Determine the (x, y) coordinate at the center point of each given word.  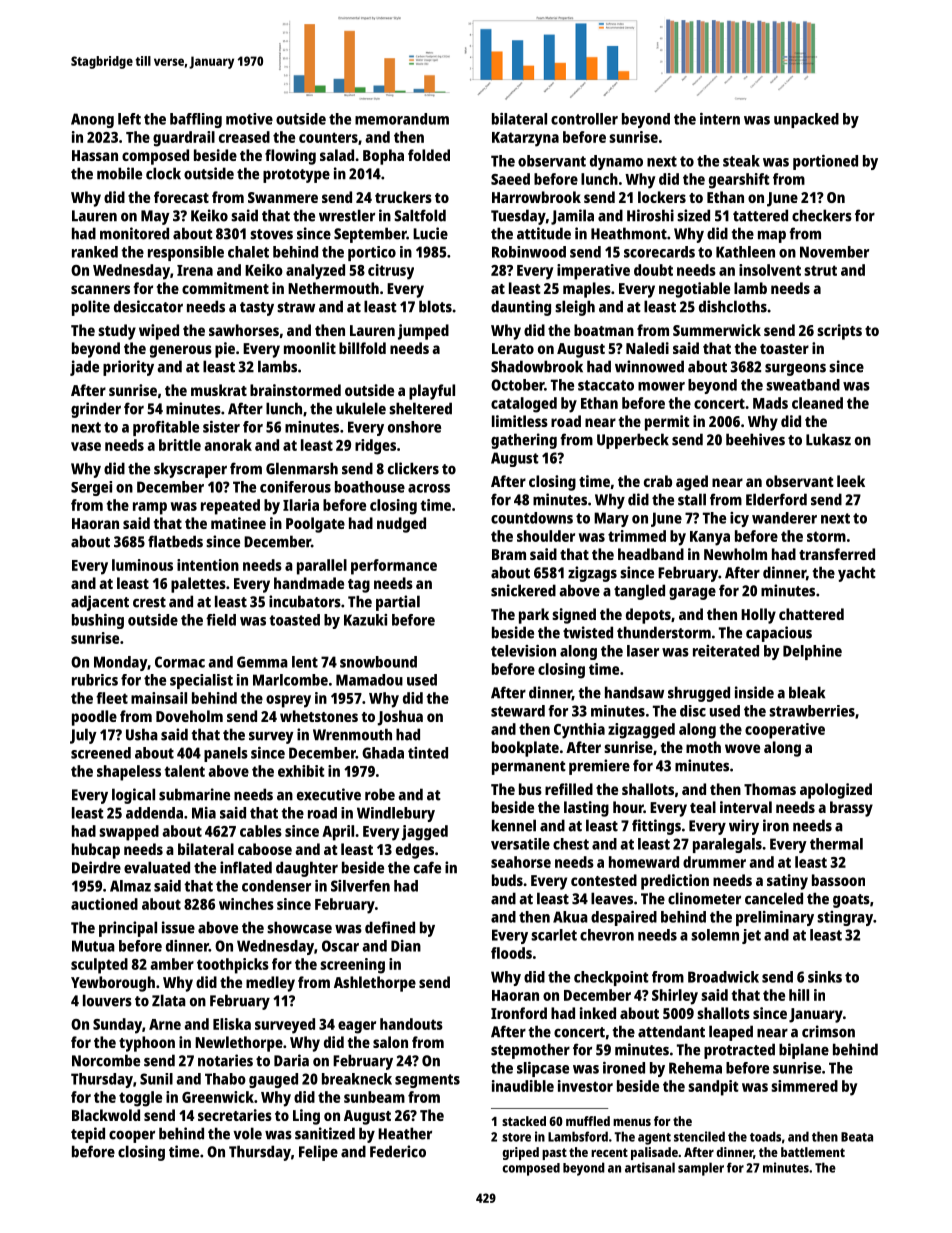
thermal (836, 844)
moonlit (310, 348)
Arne (165, 1024)
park (534, 616)
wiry (744, 827)
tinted (428, 753)
